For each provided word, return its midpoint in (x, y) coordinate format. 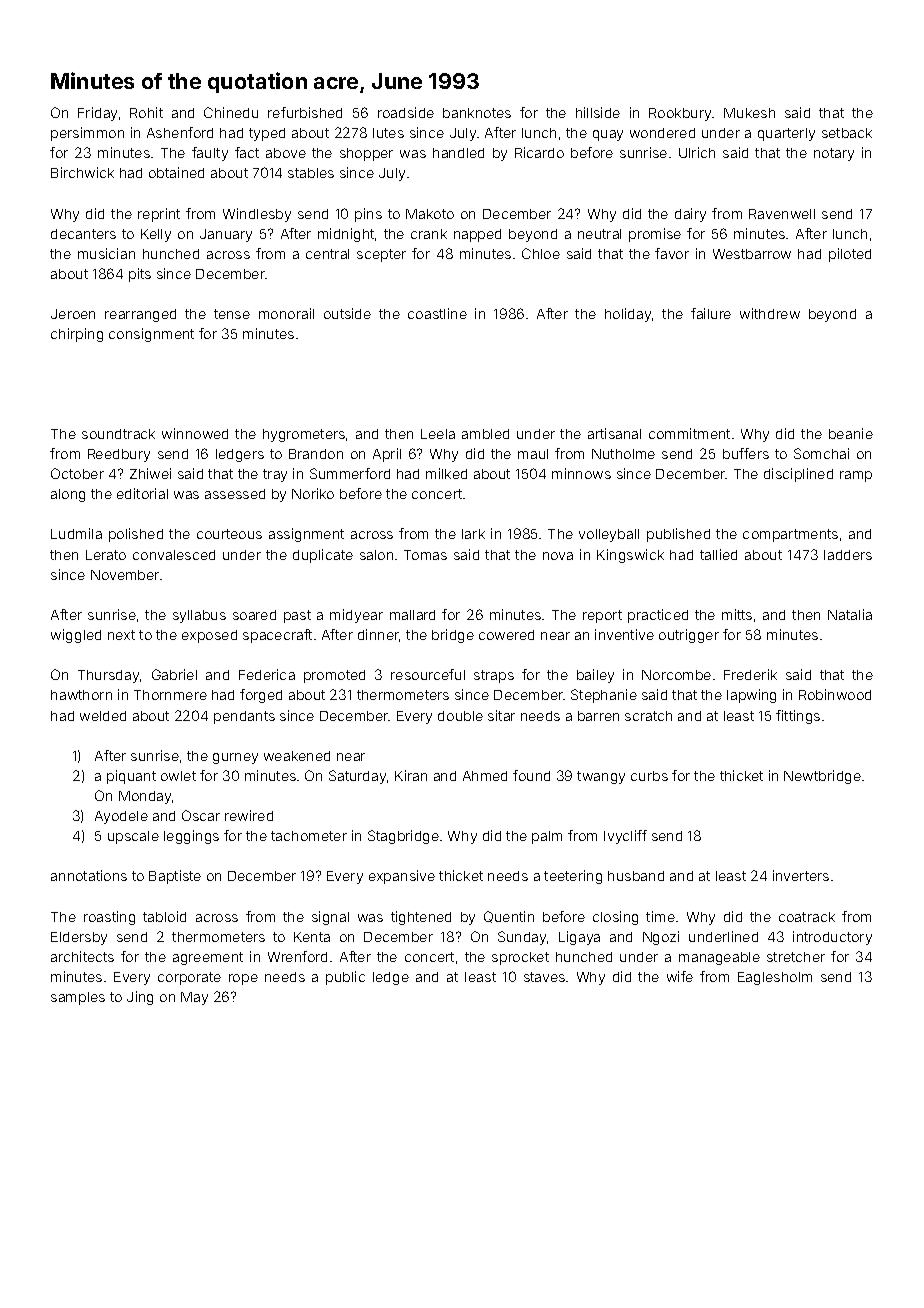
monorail (286, 313)
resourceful (428, 674)
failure (711, 313)
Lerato (106, 555)
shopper (366, 154)
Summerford (350, 473)
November (125, 575)
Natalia (850, 614)
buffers (746, 453)
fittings (798, 717)
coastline (437, 313)
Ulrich (697, 152)
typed (267, 134)
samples (78, 998)
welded (103, 716)
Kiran (411, 775)
